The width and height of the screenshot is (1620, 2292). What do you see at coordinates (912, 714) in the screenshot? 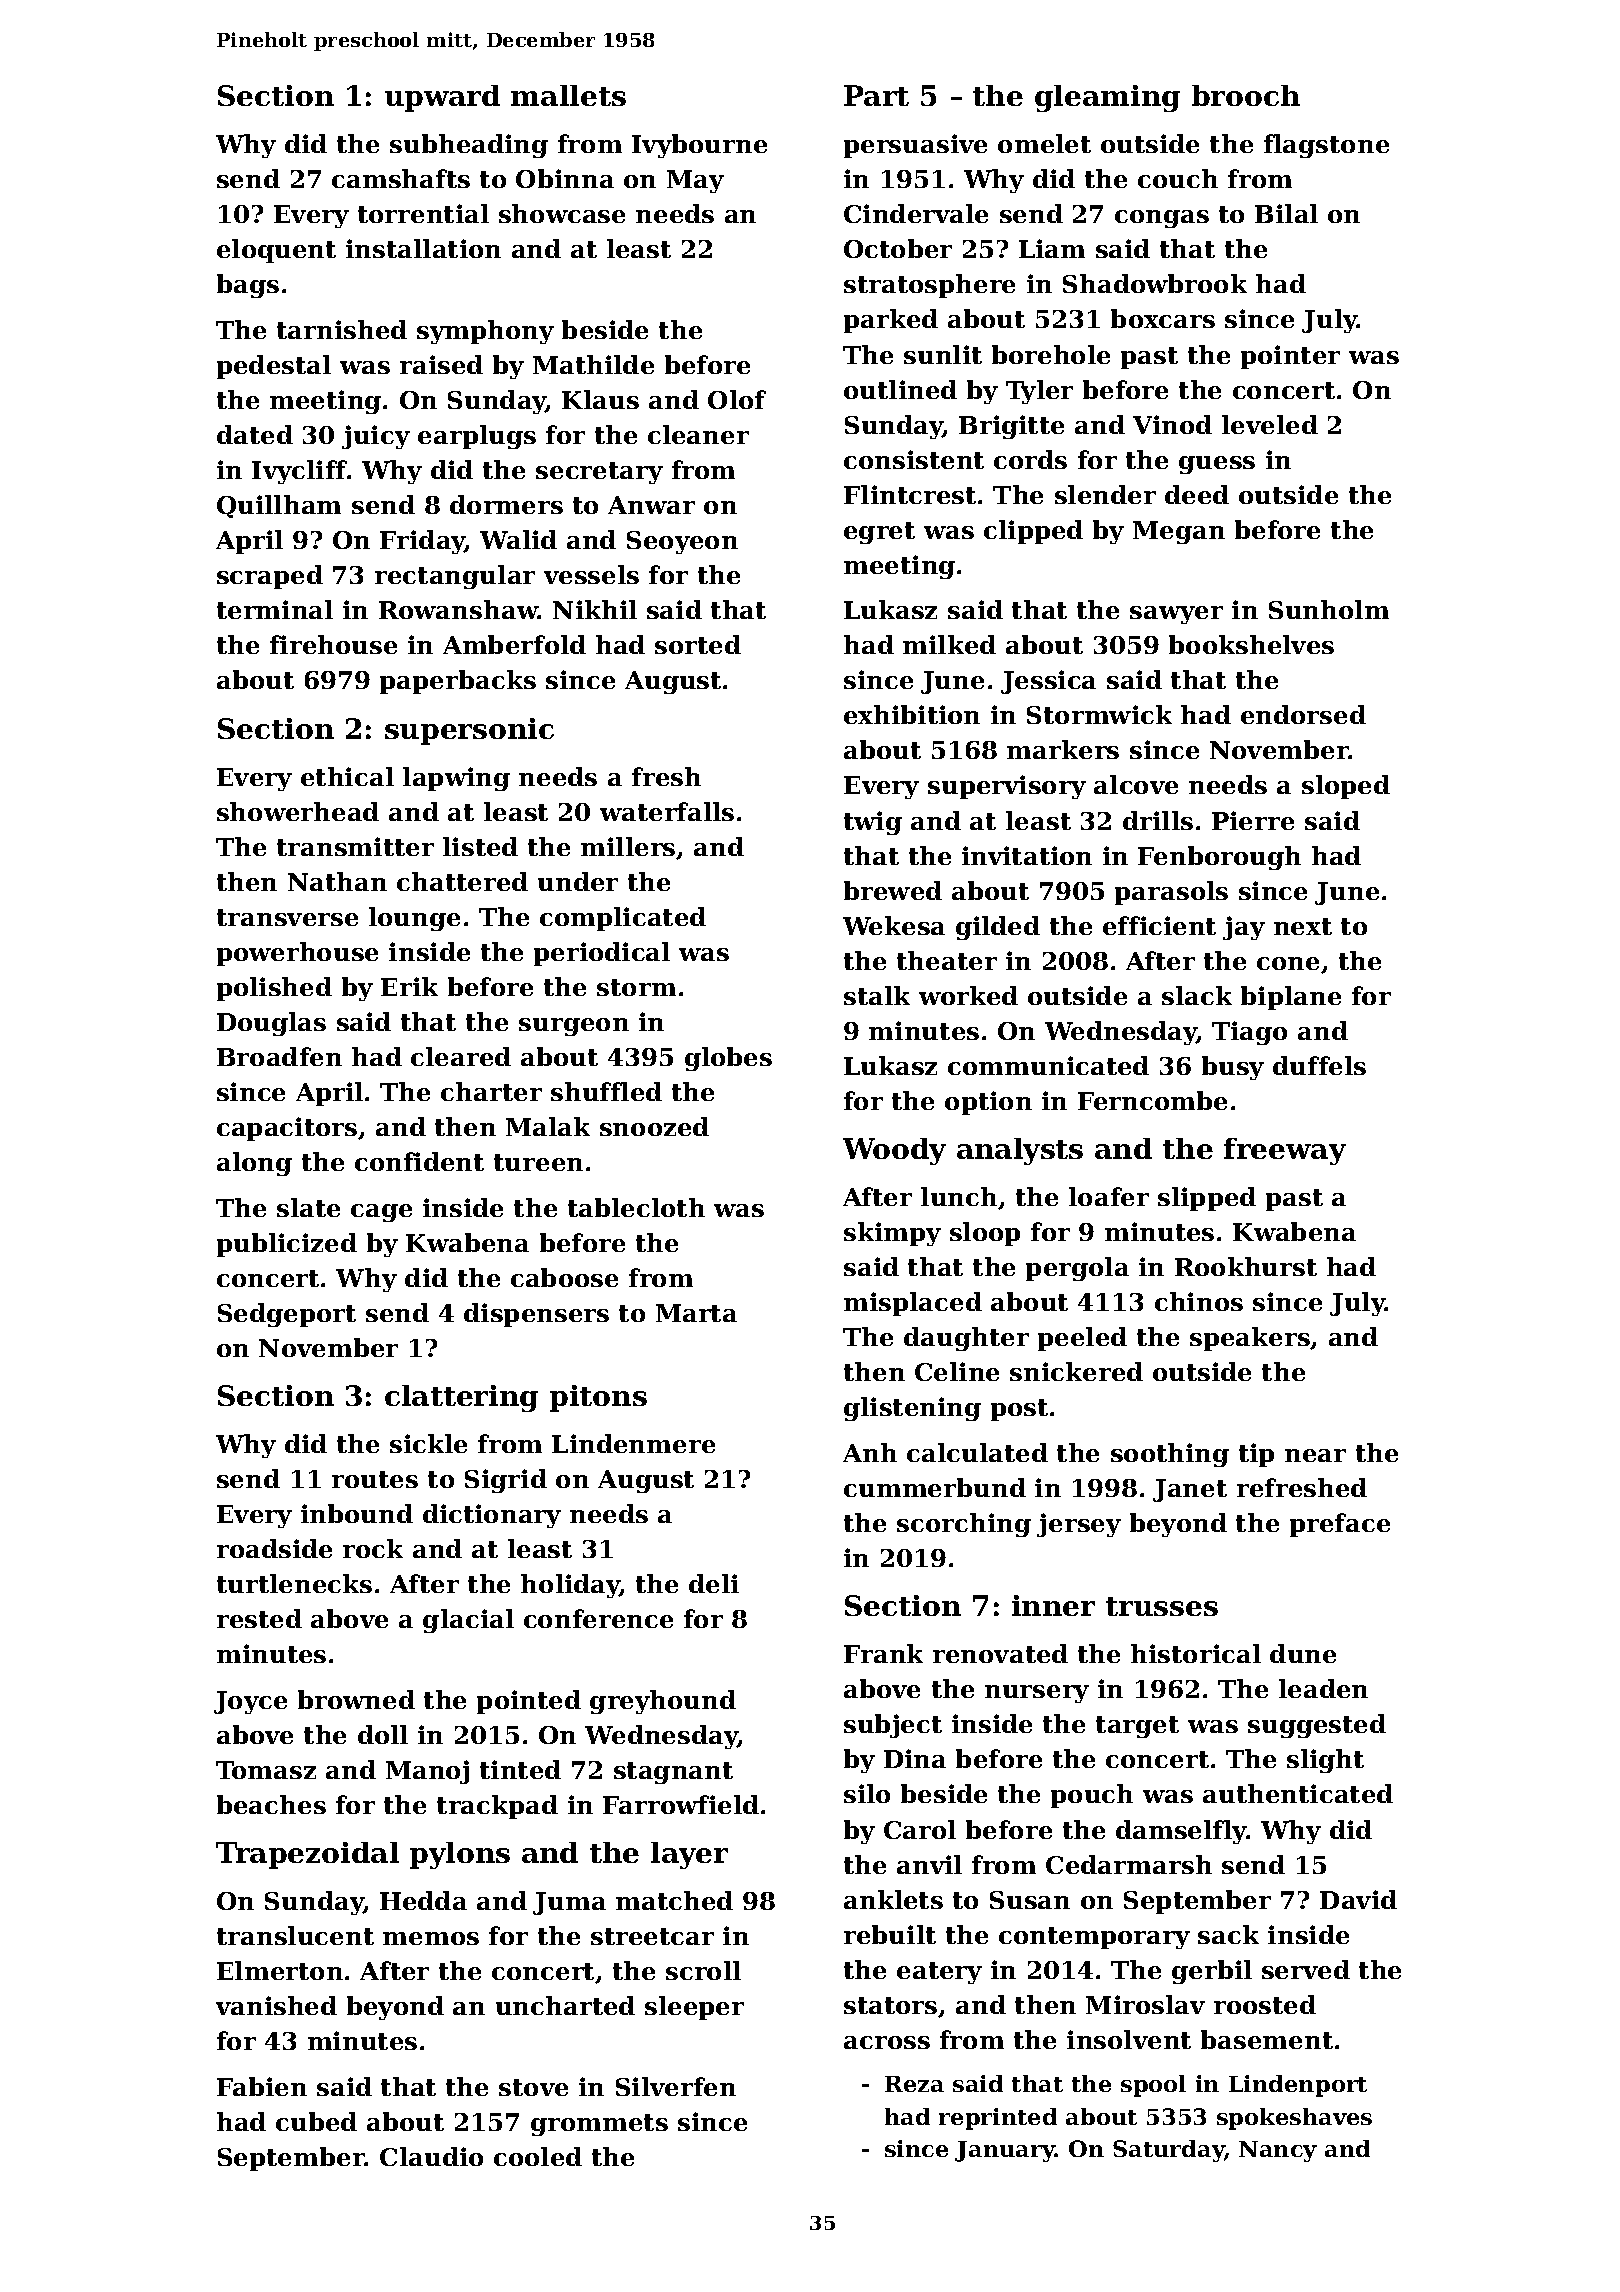
I see `exhibition` at bounding box center [912, 714].
